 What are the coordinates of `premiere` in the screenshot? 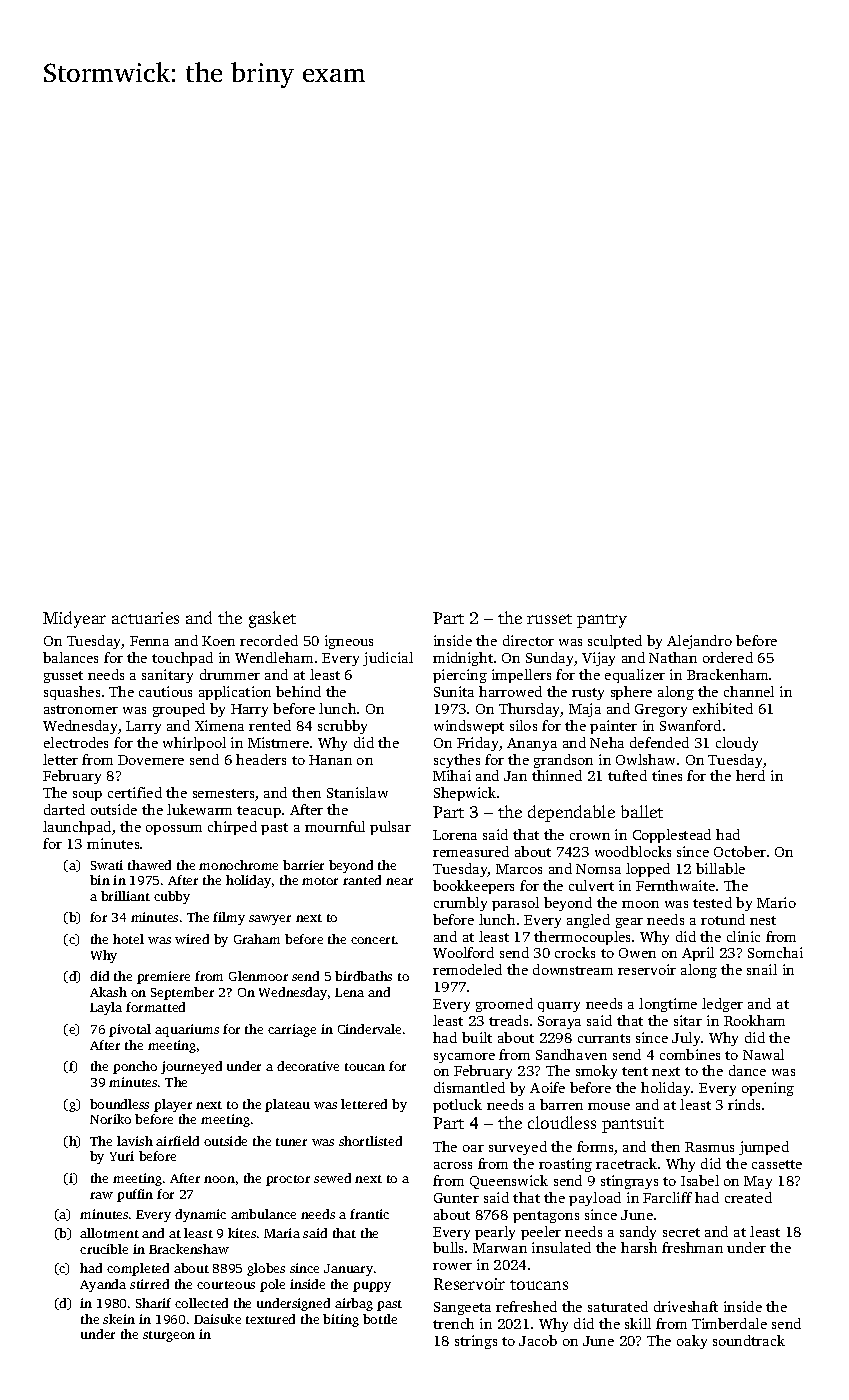 It's located at (163, 977).
